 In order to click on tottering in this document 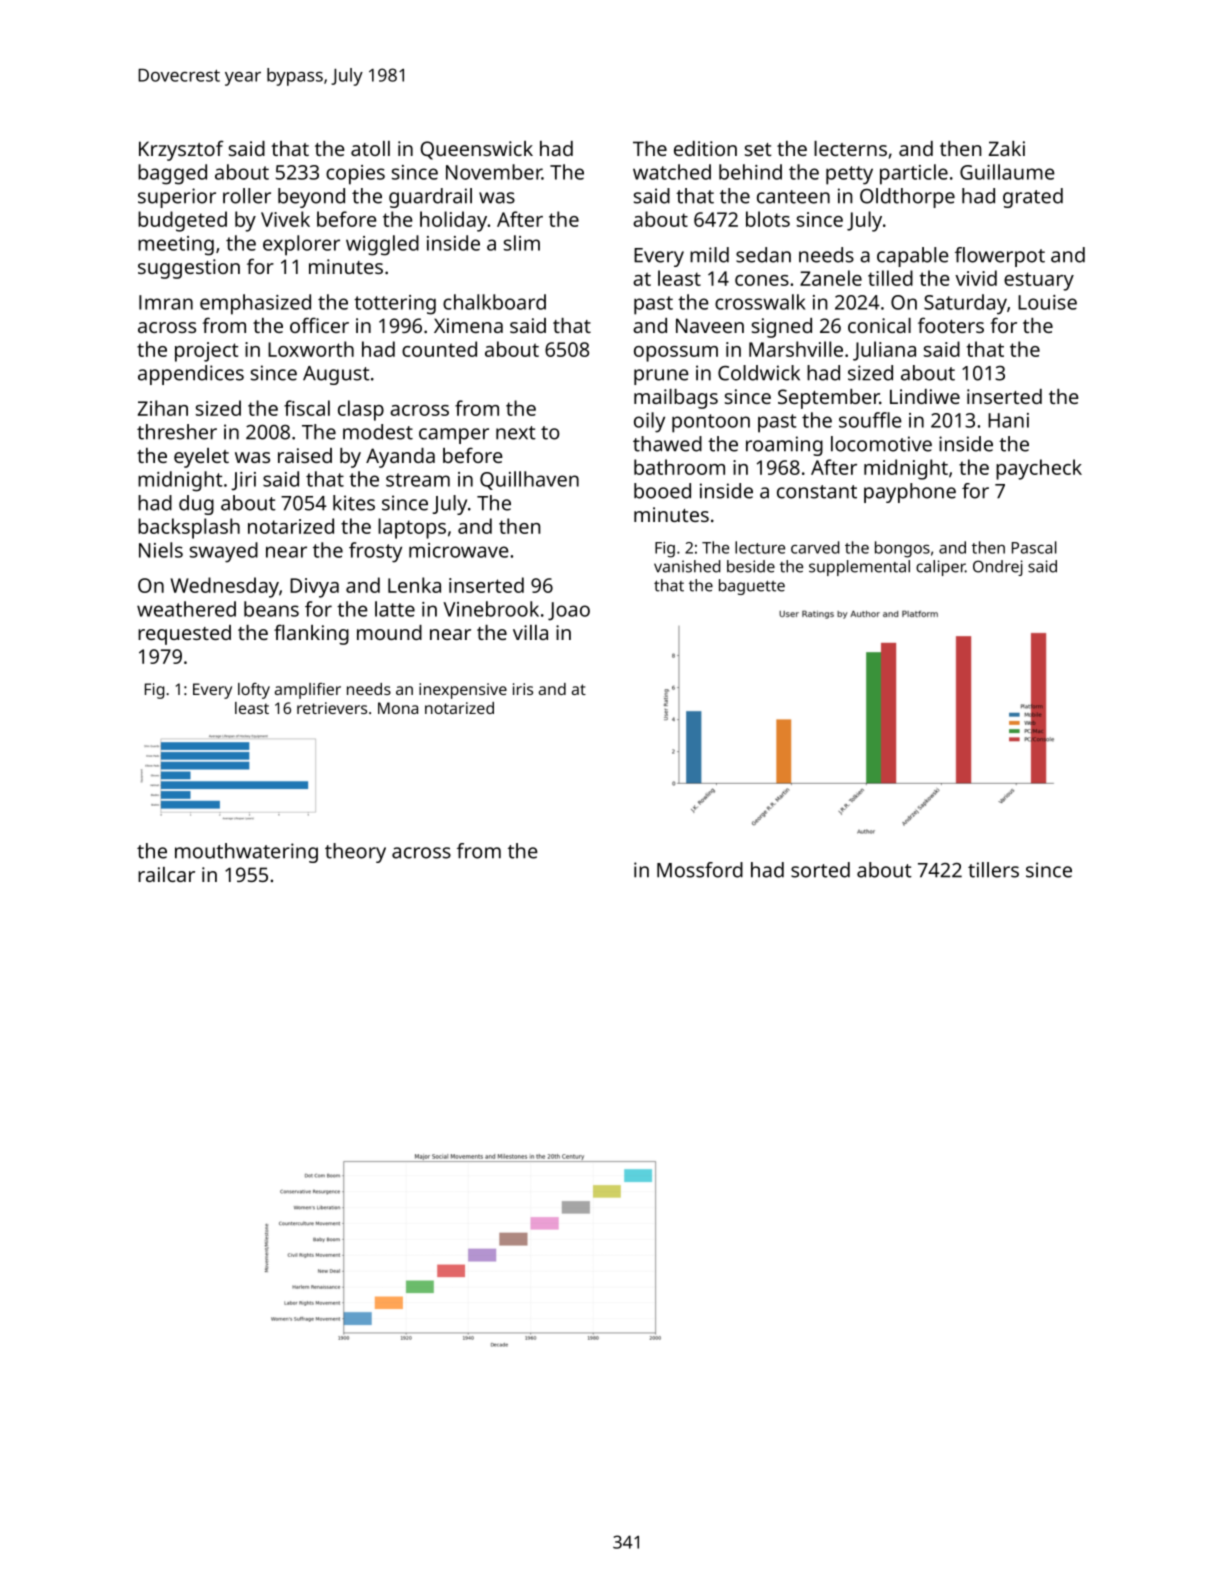, I will do `click(395, 305)`.
